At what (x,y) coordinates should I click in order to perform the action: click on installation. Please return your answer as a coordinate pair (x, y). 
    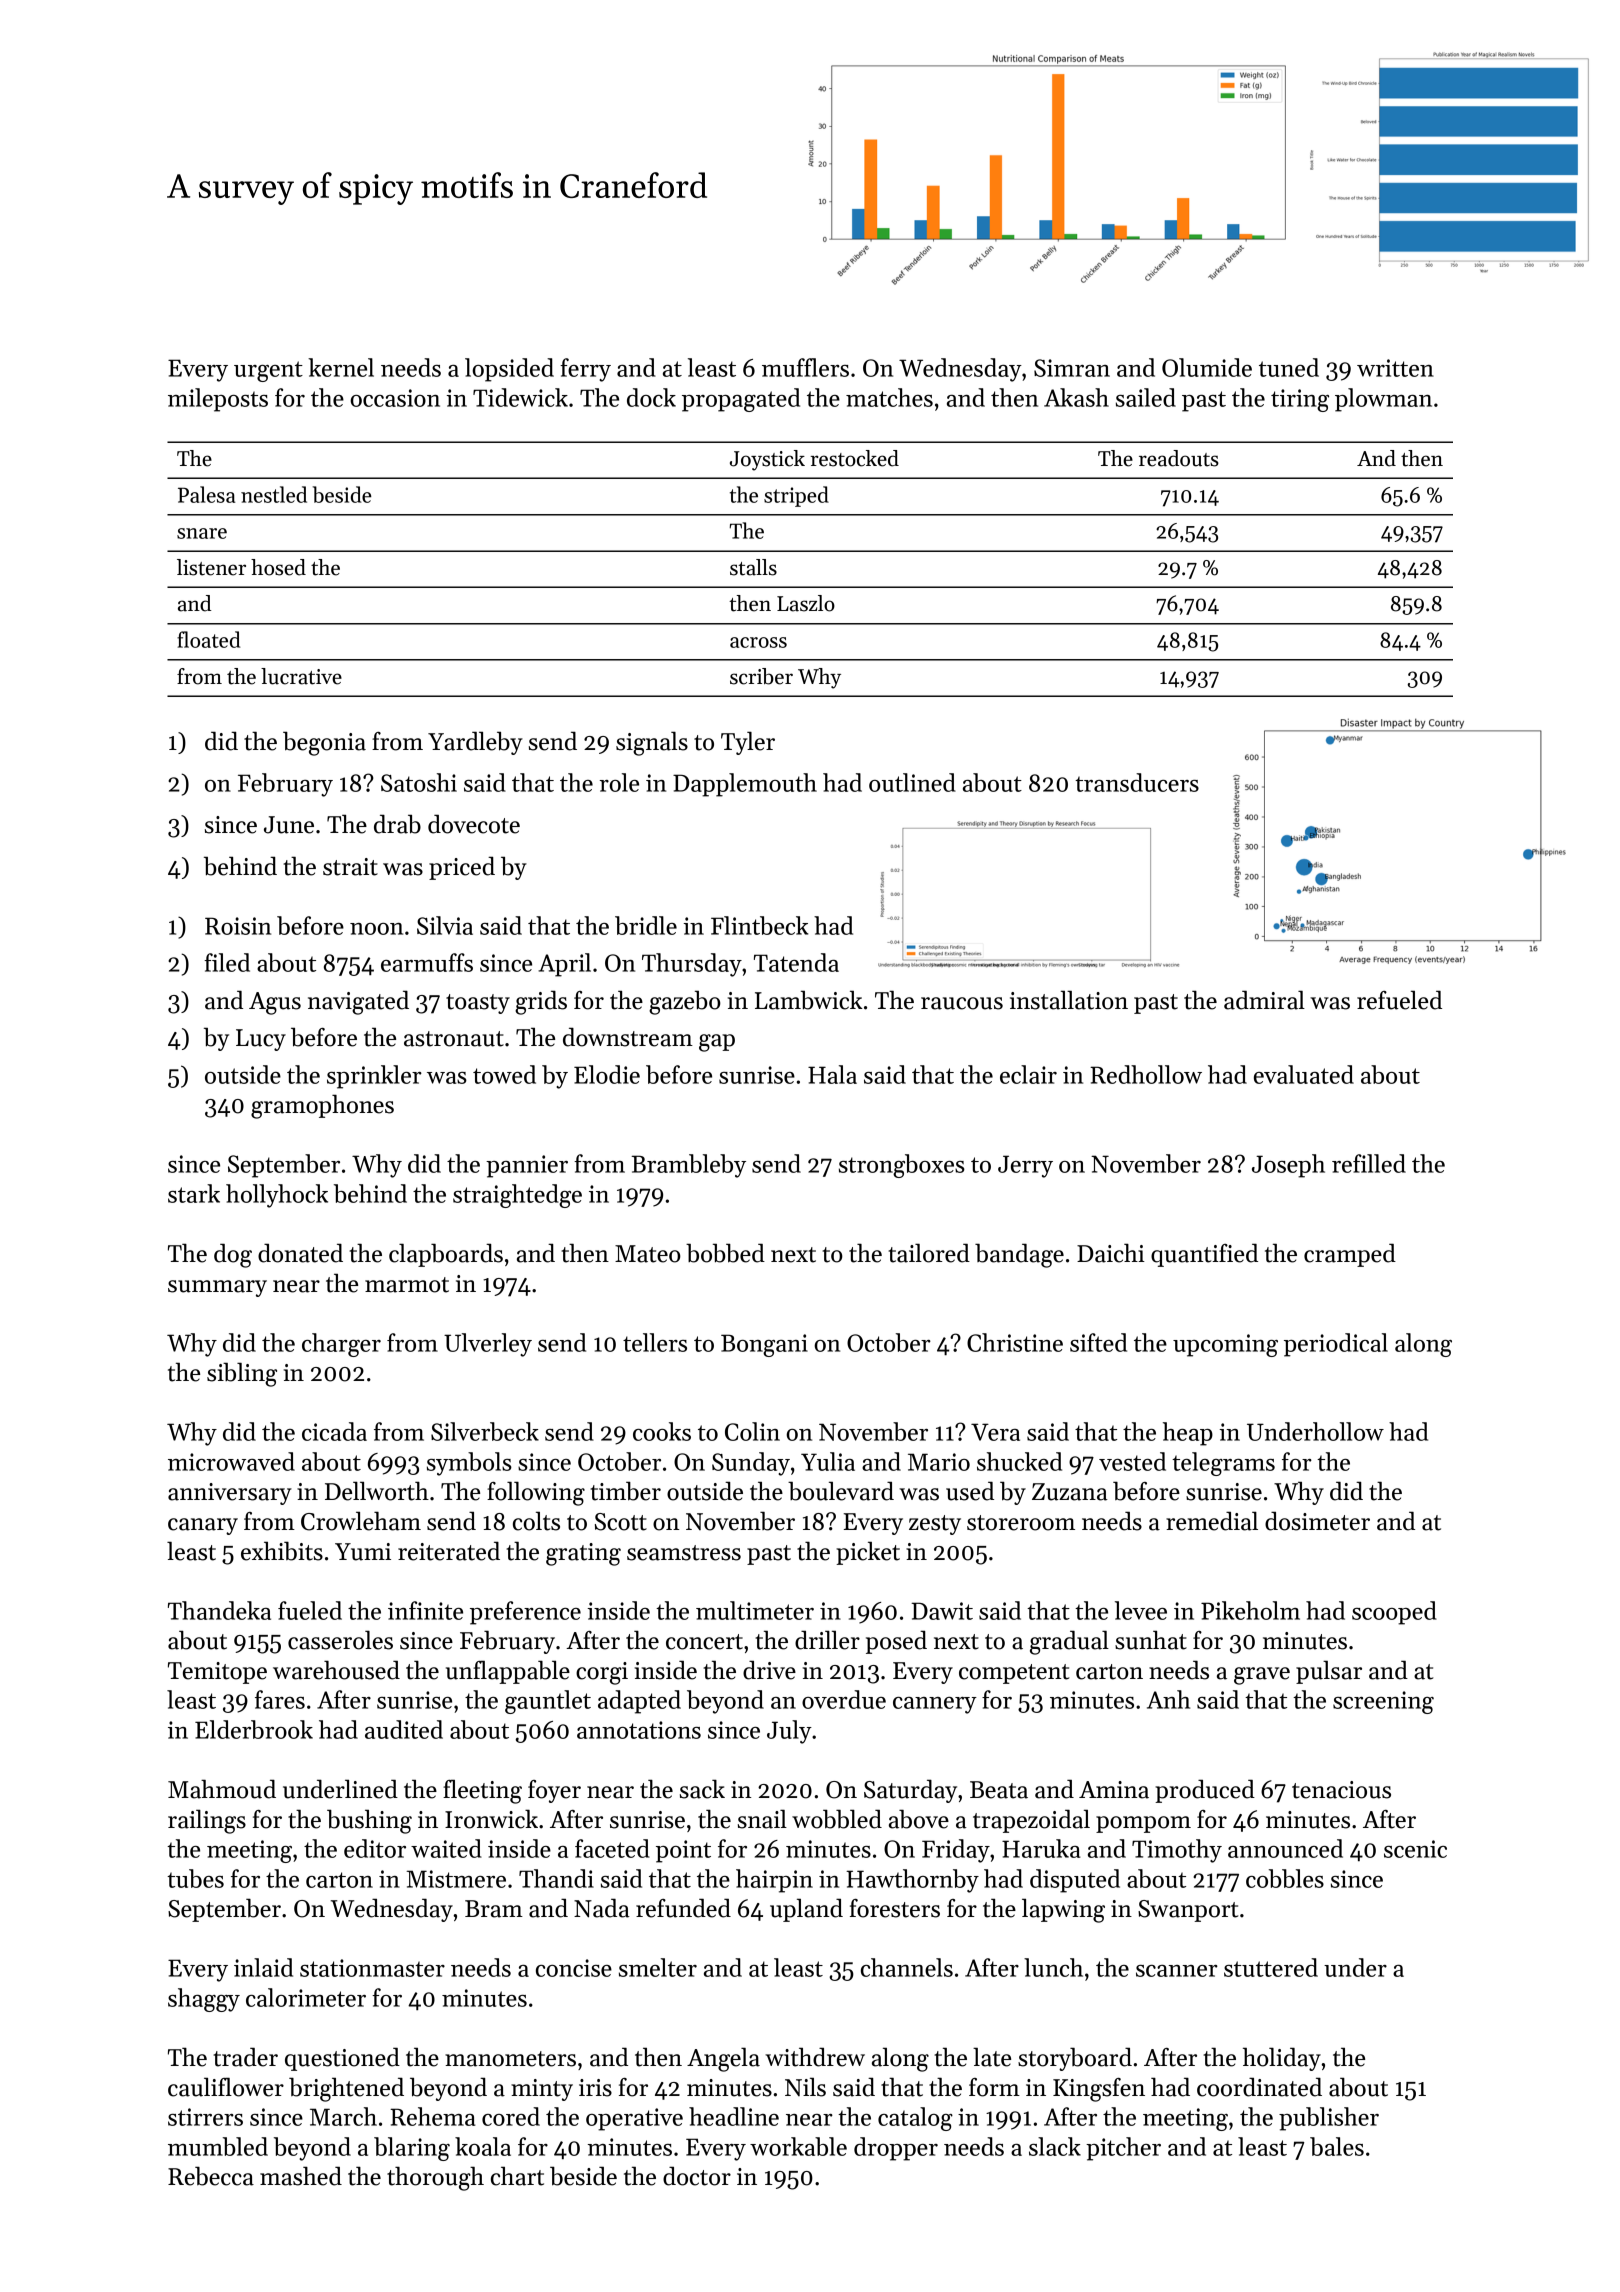
    Looking at the image, I should click on (1069, 1000).
